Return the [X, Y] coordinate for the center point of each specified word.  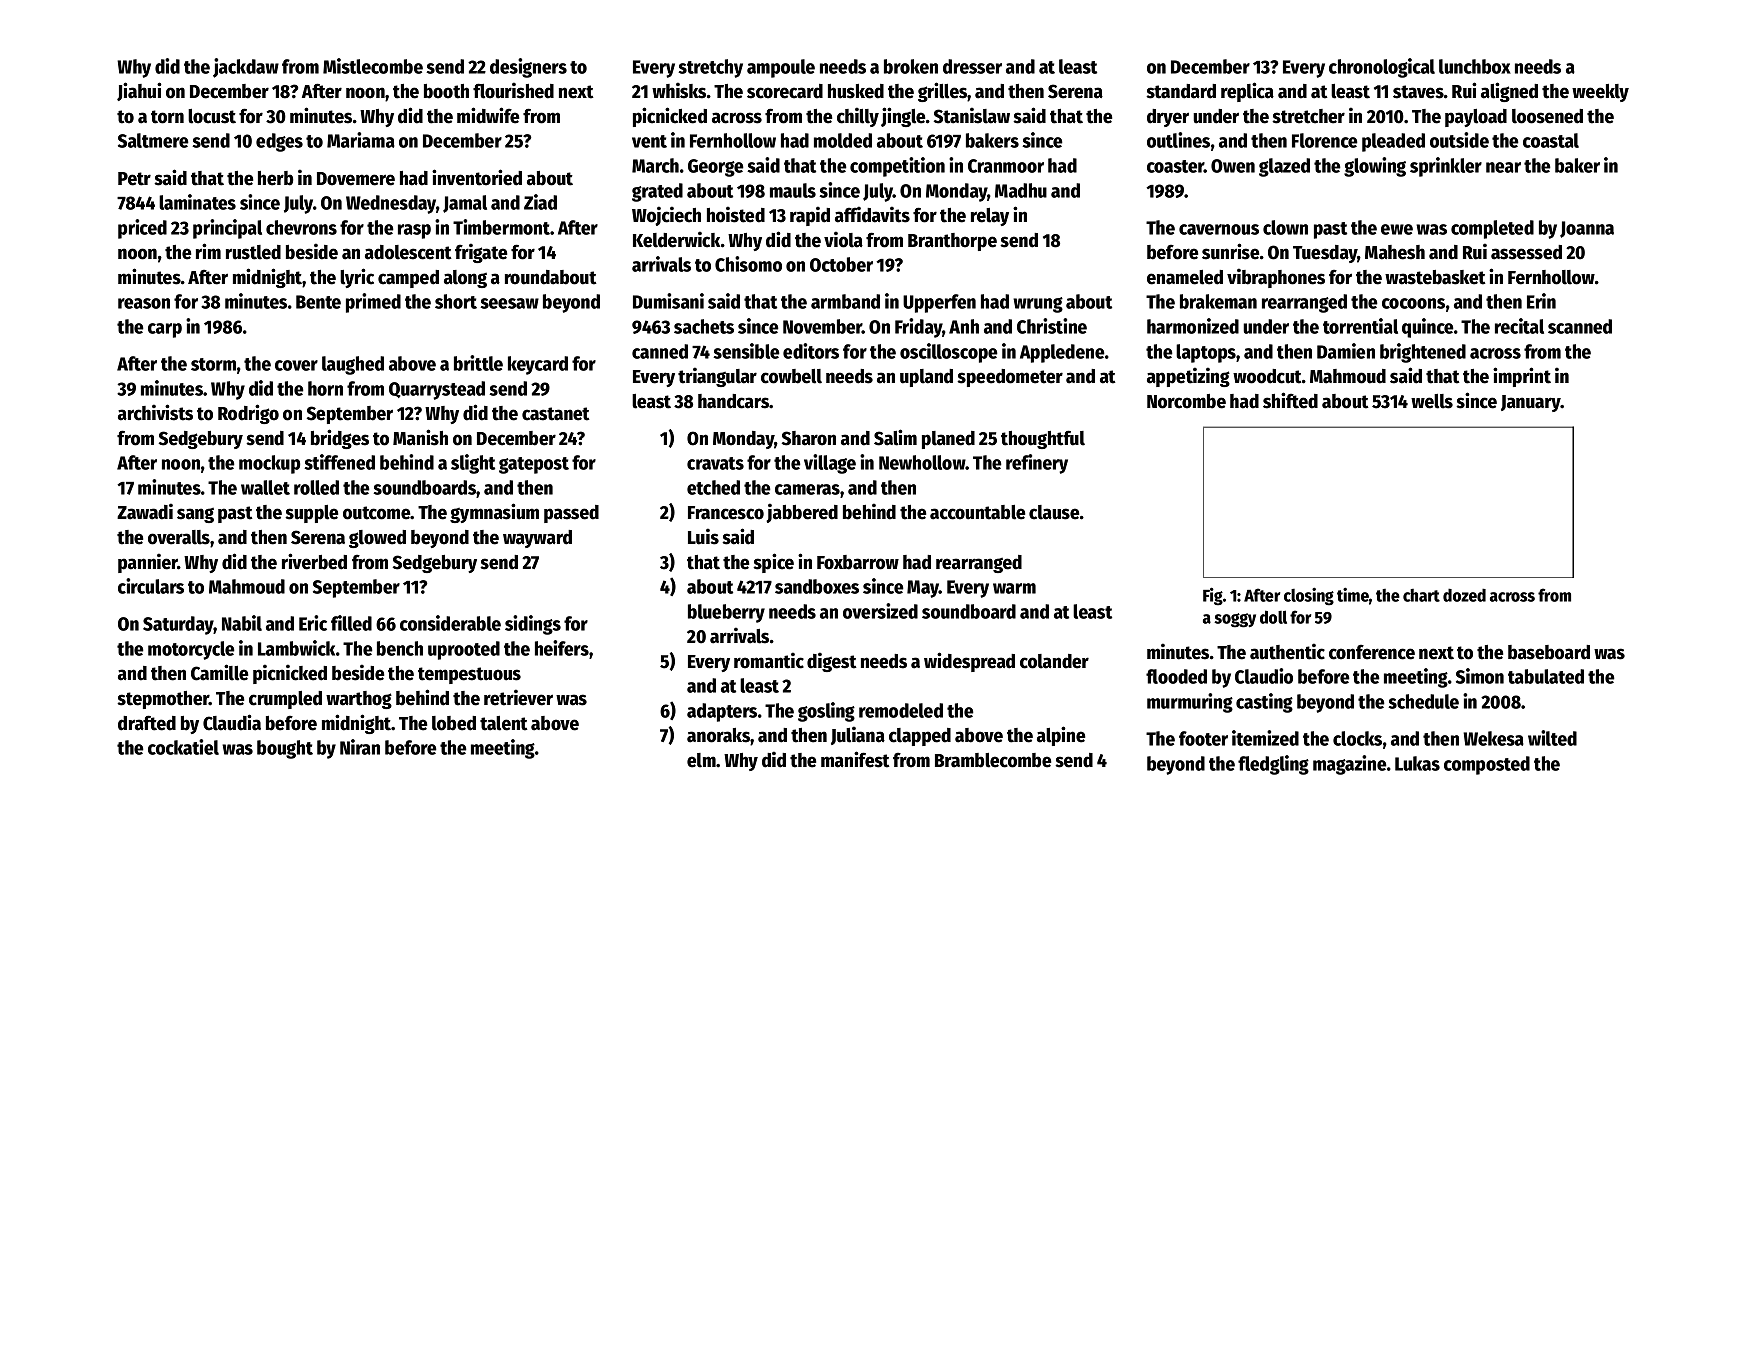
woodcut [1267, 376]
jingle [903, 117]
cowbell [791, 376]
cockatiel [183, 747]
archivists [155, 412]
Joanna [1587, 229]
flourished [513, 90]
